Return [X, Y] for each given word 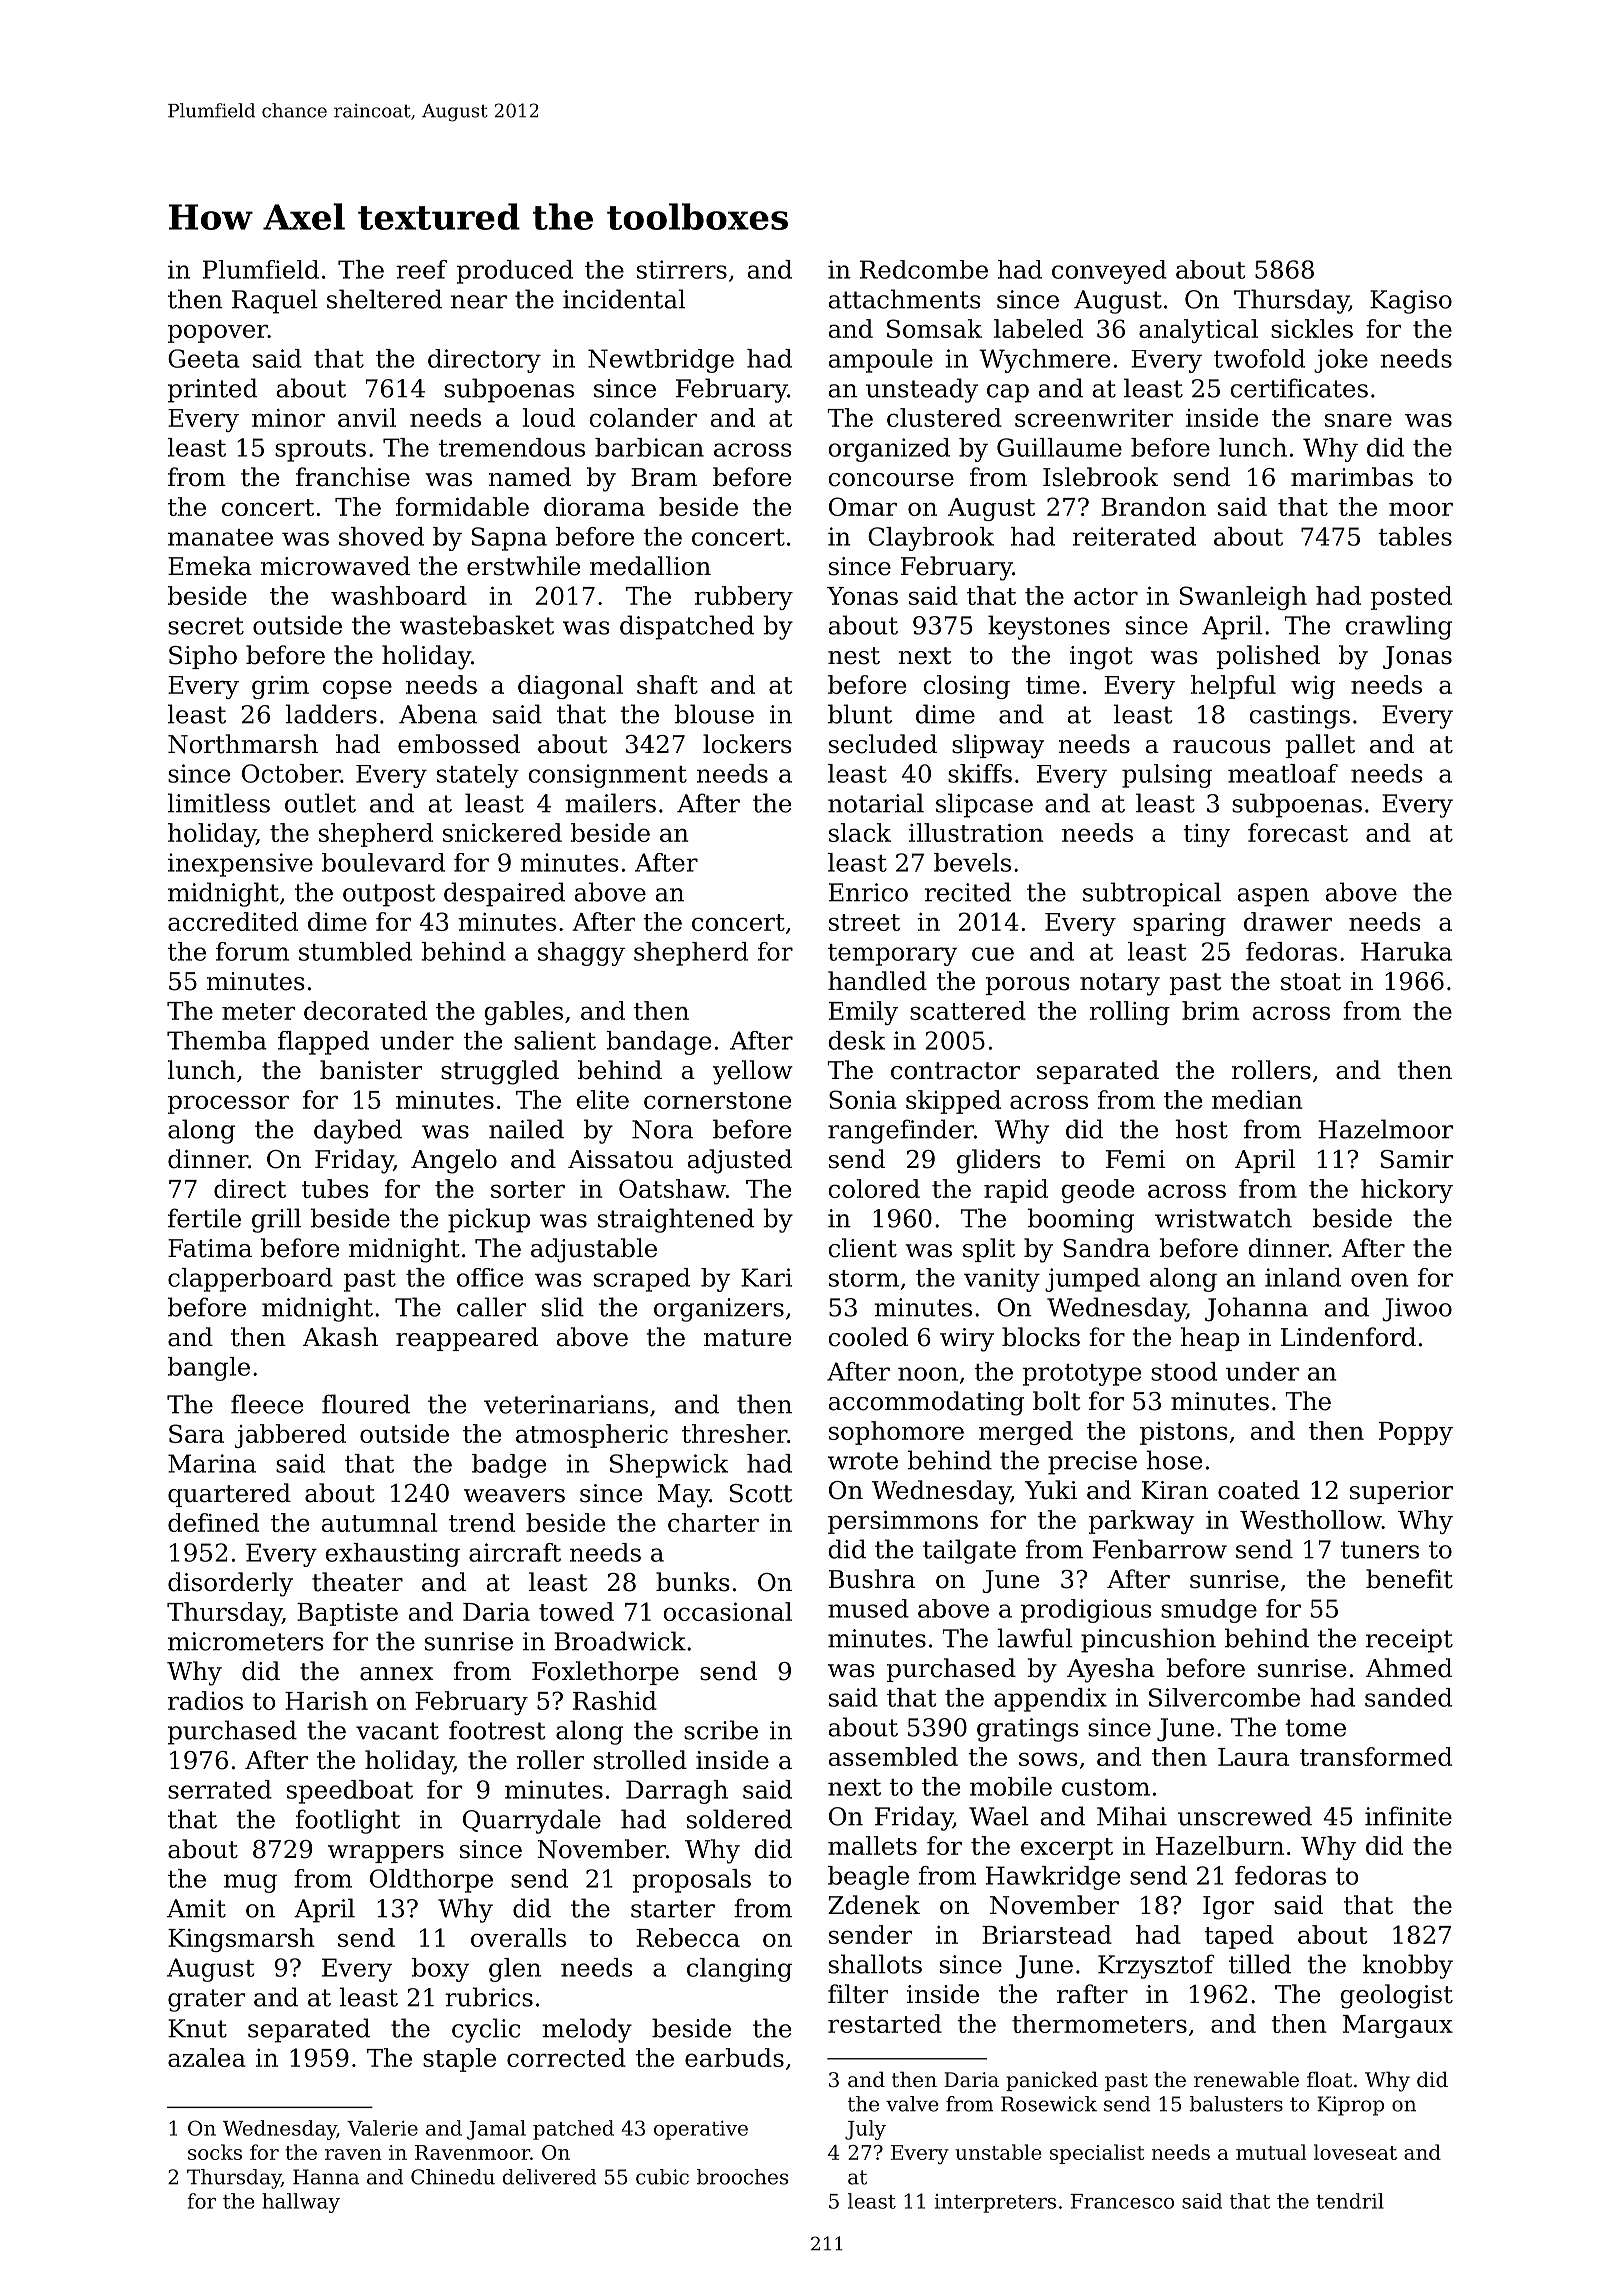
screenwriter [1094, 418]
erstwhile [523, 566]
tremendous [512, 447]
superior [1401, 1492]
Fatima [210, 1248]
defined [213, 1522]
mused [868, 1608]
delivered [549, 2177]
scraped [642, 1280]
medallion [650, 566]
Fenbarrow [1160, 1549]
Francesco [1122, 2201]
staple [459, 2060]
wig [1313, 687]
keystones [1049, 627]
